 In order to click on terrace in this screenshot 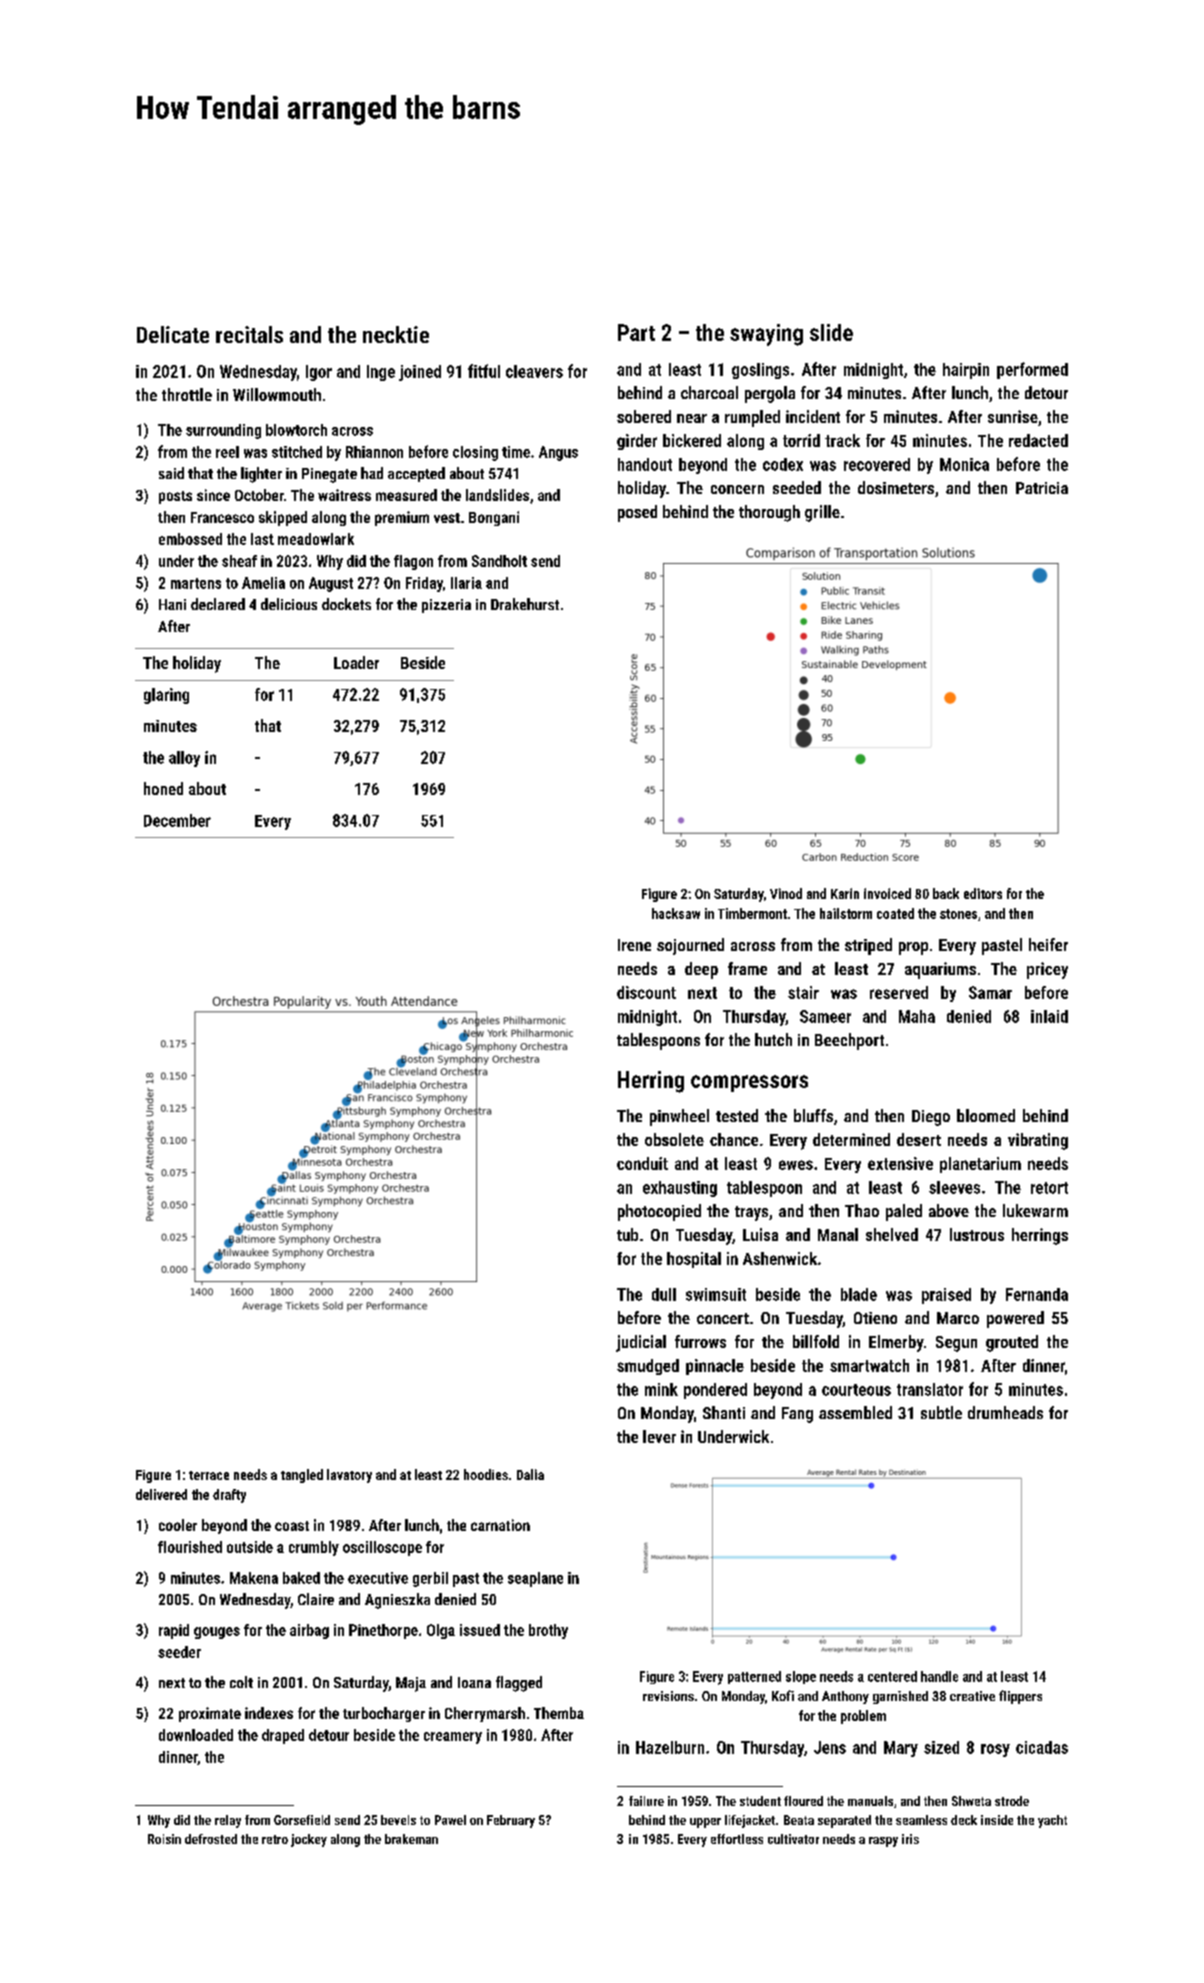, I will do `click(209, 1475)`.
